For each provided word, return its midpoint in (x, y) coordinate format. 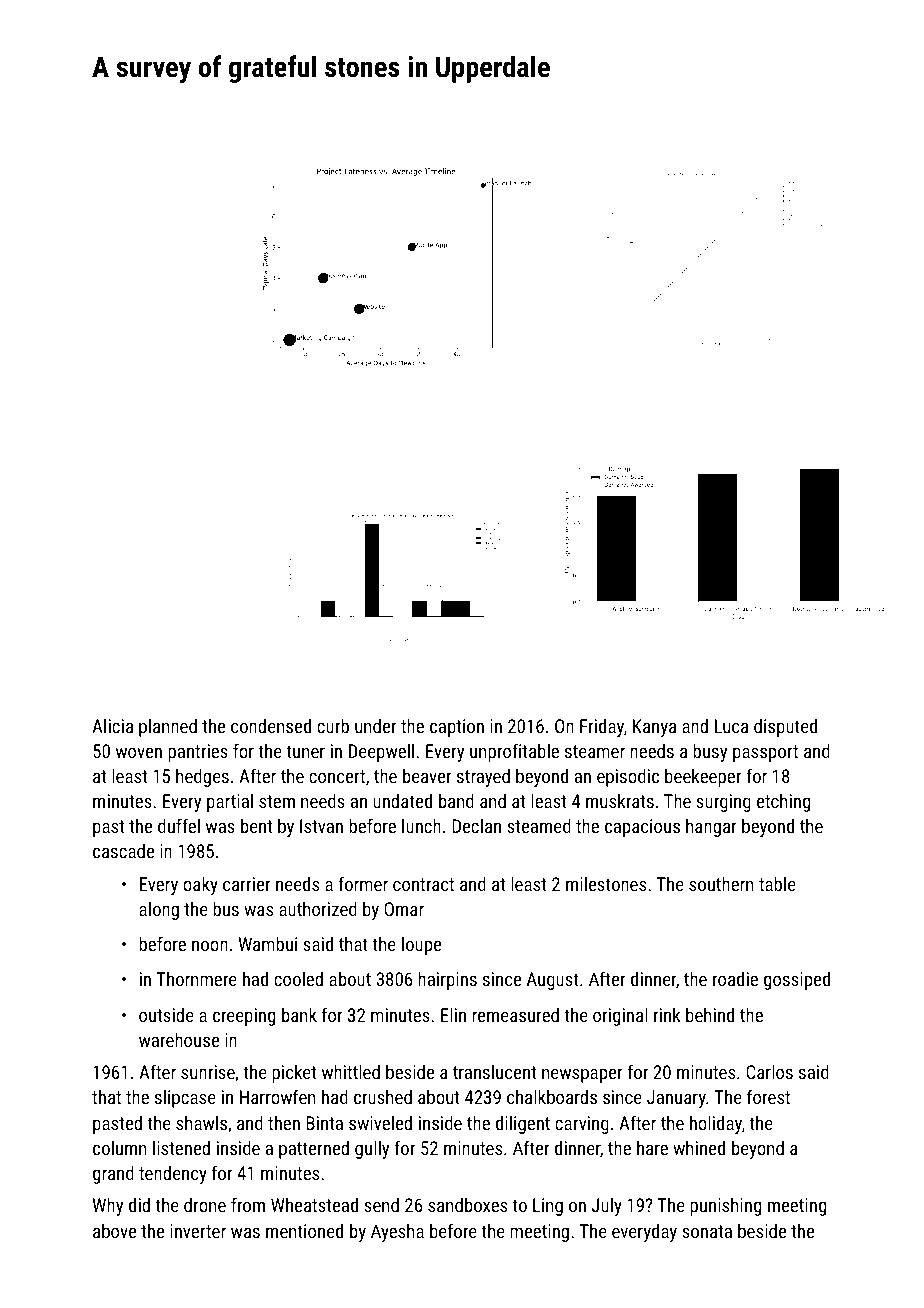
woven (139, 753)
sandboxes (467, 1204)
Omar (404, 909)
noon (210, 946)
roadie (735, 978)
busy (710, 752)
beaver (427, 775)
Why (108, 1206)
